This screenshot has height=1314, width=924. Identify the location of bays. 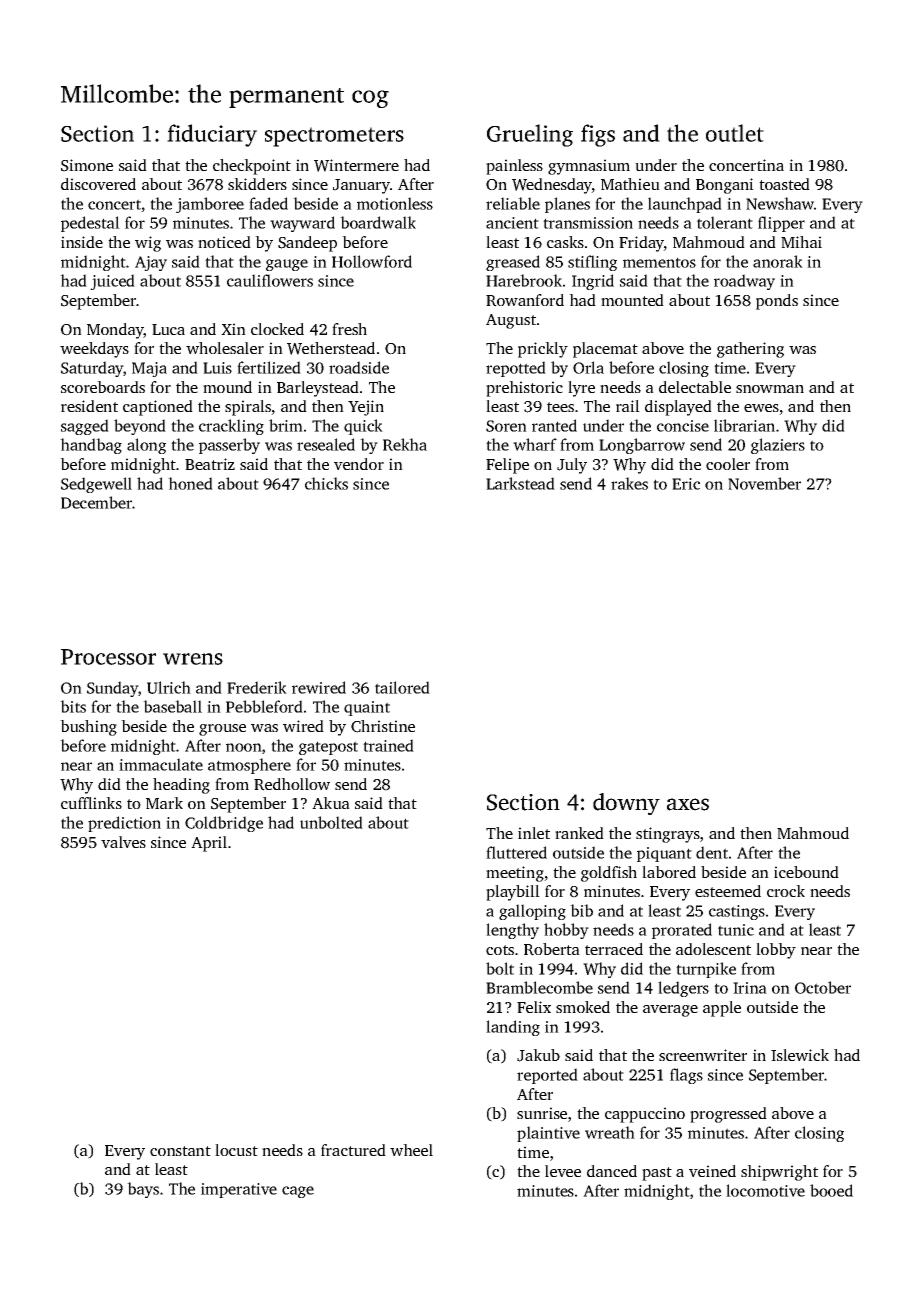
(143, 1190).
